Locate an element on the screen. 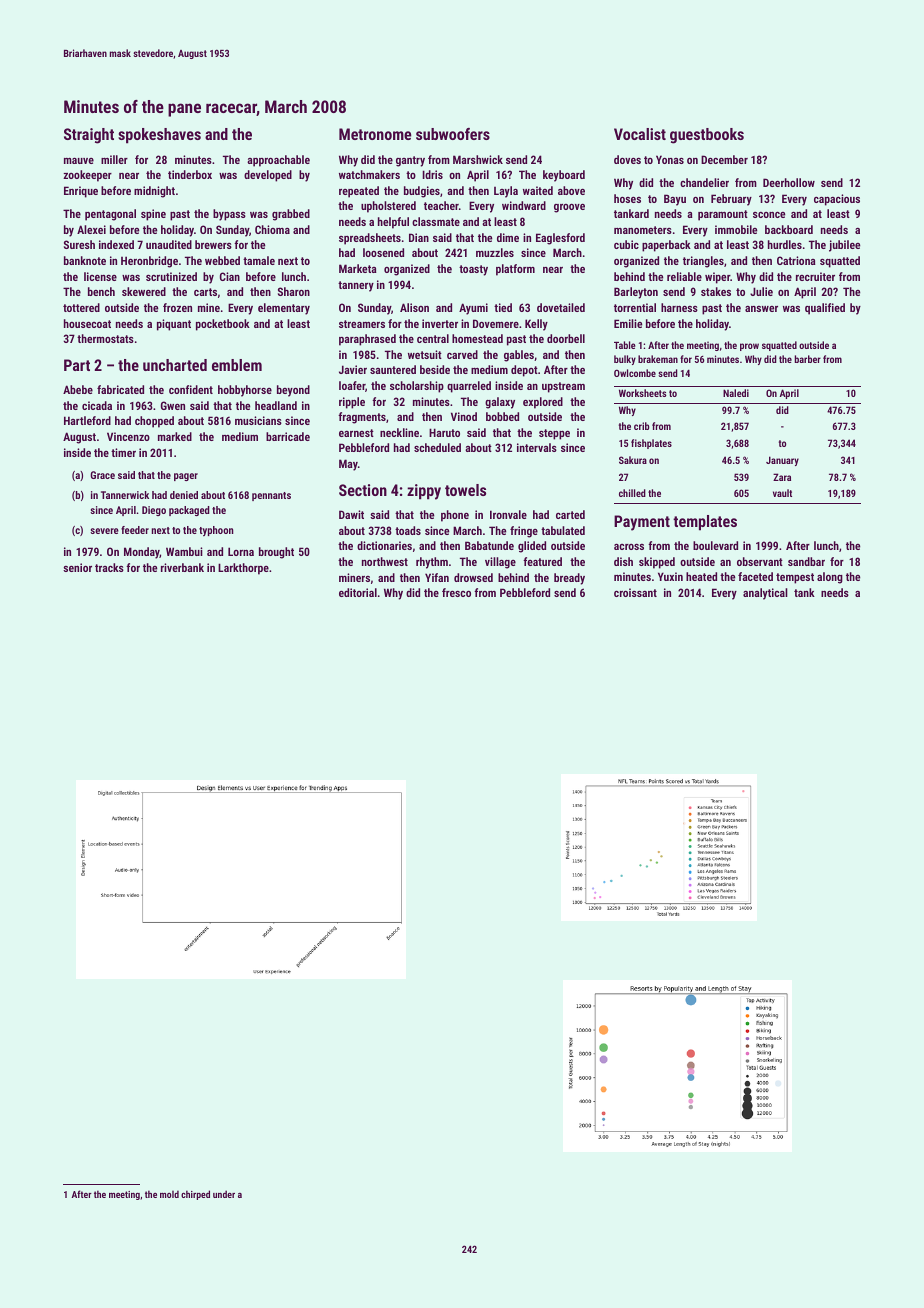  Larkthorpe is located at coordinates (243, 569).
